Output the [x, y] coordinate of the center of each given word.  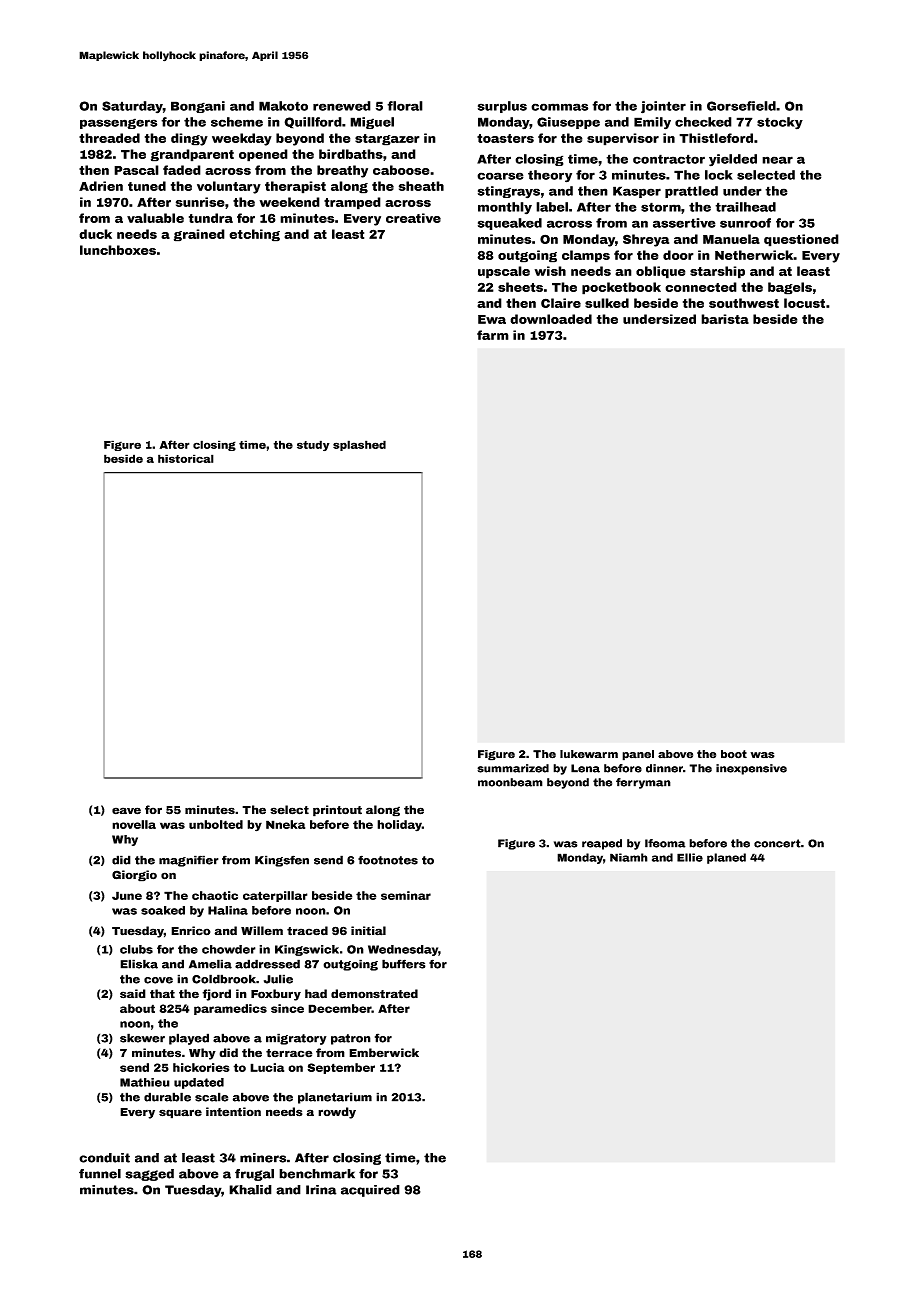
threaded [109, 138]
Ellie [690, 857]
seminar [406, 895]
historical [186, 458]
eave [126, 811]
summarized [513, 768]
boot [734, 754]
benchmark [317, 1174]
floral [405, 106]
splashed [359, 445]
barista [725, 319]
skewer [142, 1038]
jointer [663, 107]
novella [134, 824]
